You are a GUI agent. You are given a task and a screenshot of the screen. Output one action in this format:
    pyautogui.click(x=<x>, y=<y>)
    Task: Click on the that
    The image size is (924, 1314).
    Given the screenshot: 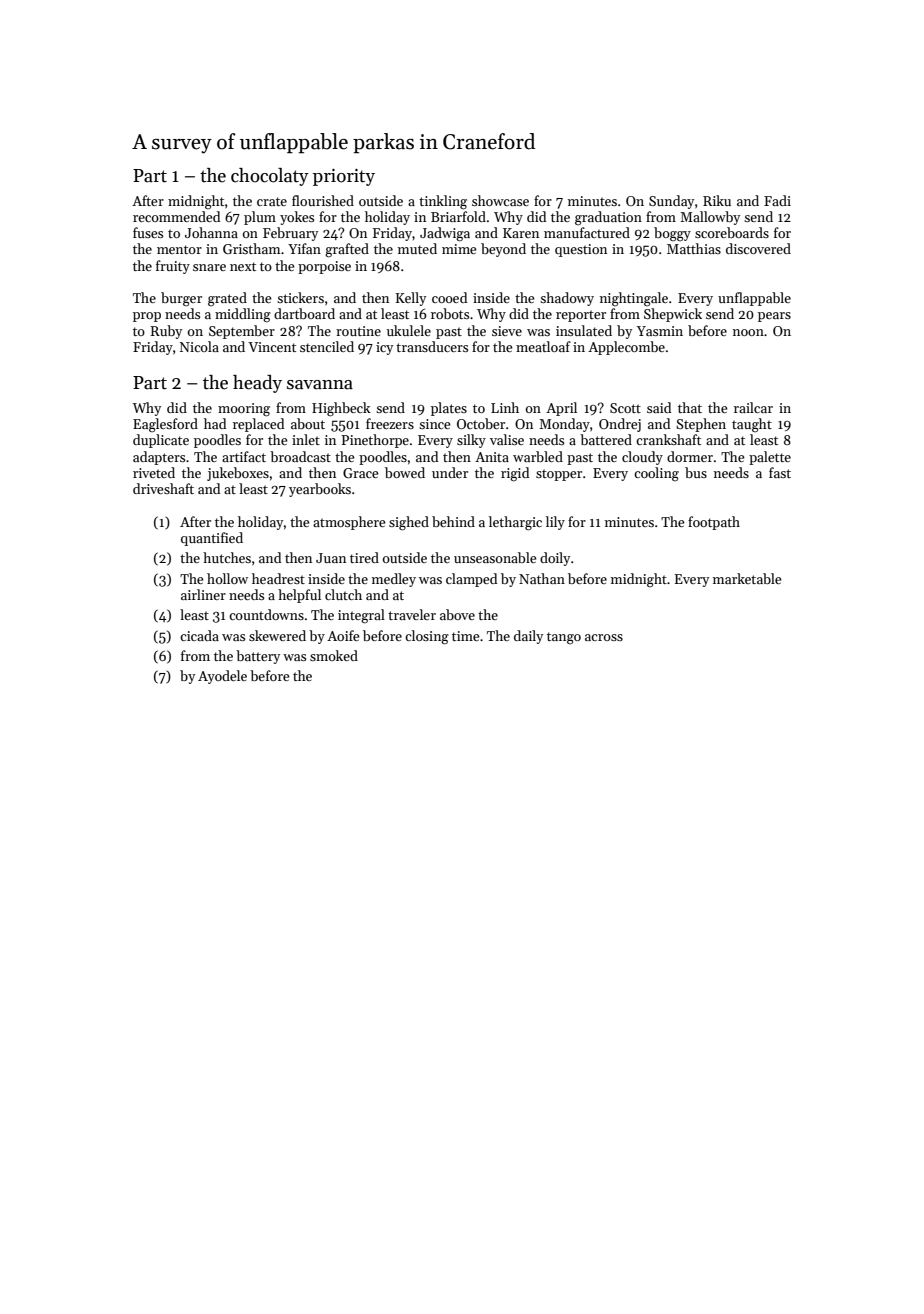 What is the action you would take?
    pyautogui.click(x=690, y=407)
